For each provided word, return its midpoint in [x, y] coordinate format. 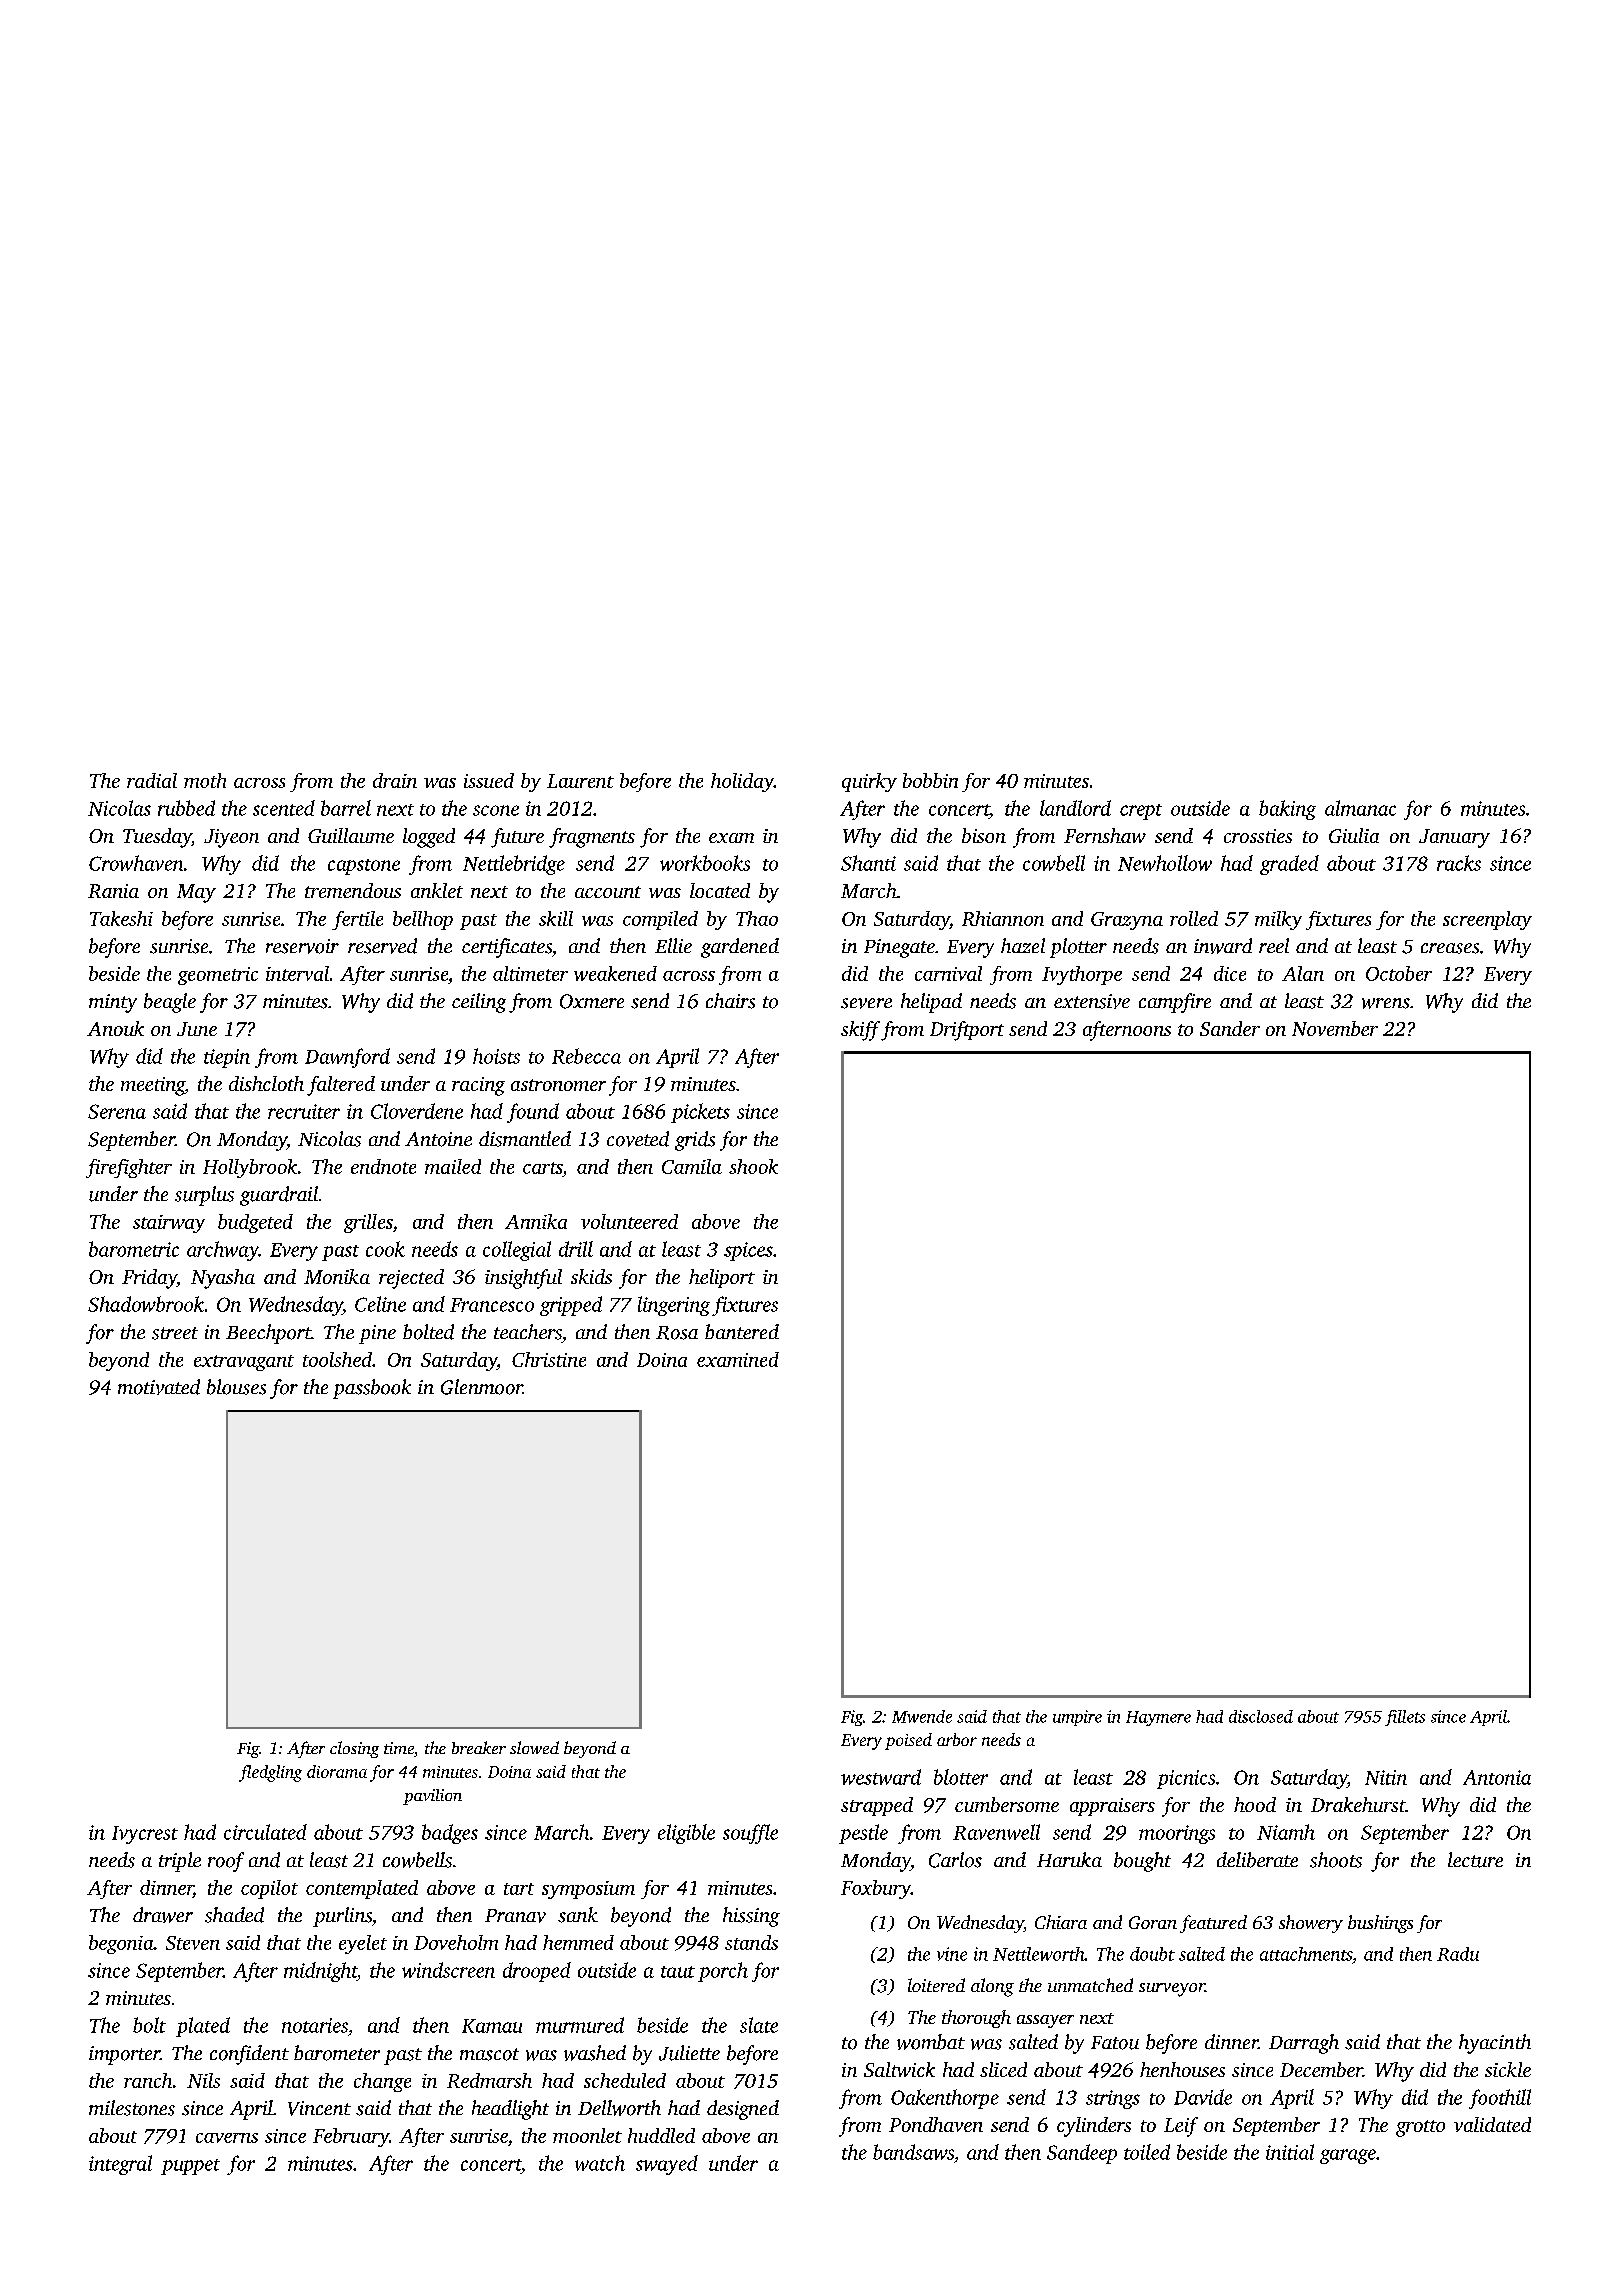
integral [120, 2165]
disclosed [1261, 1716]
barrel [346, 808]
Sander [1230, 1028]
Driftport [967, 1031]
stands [751, 1942]
